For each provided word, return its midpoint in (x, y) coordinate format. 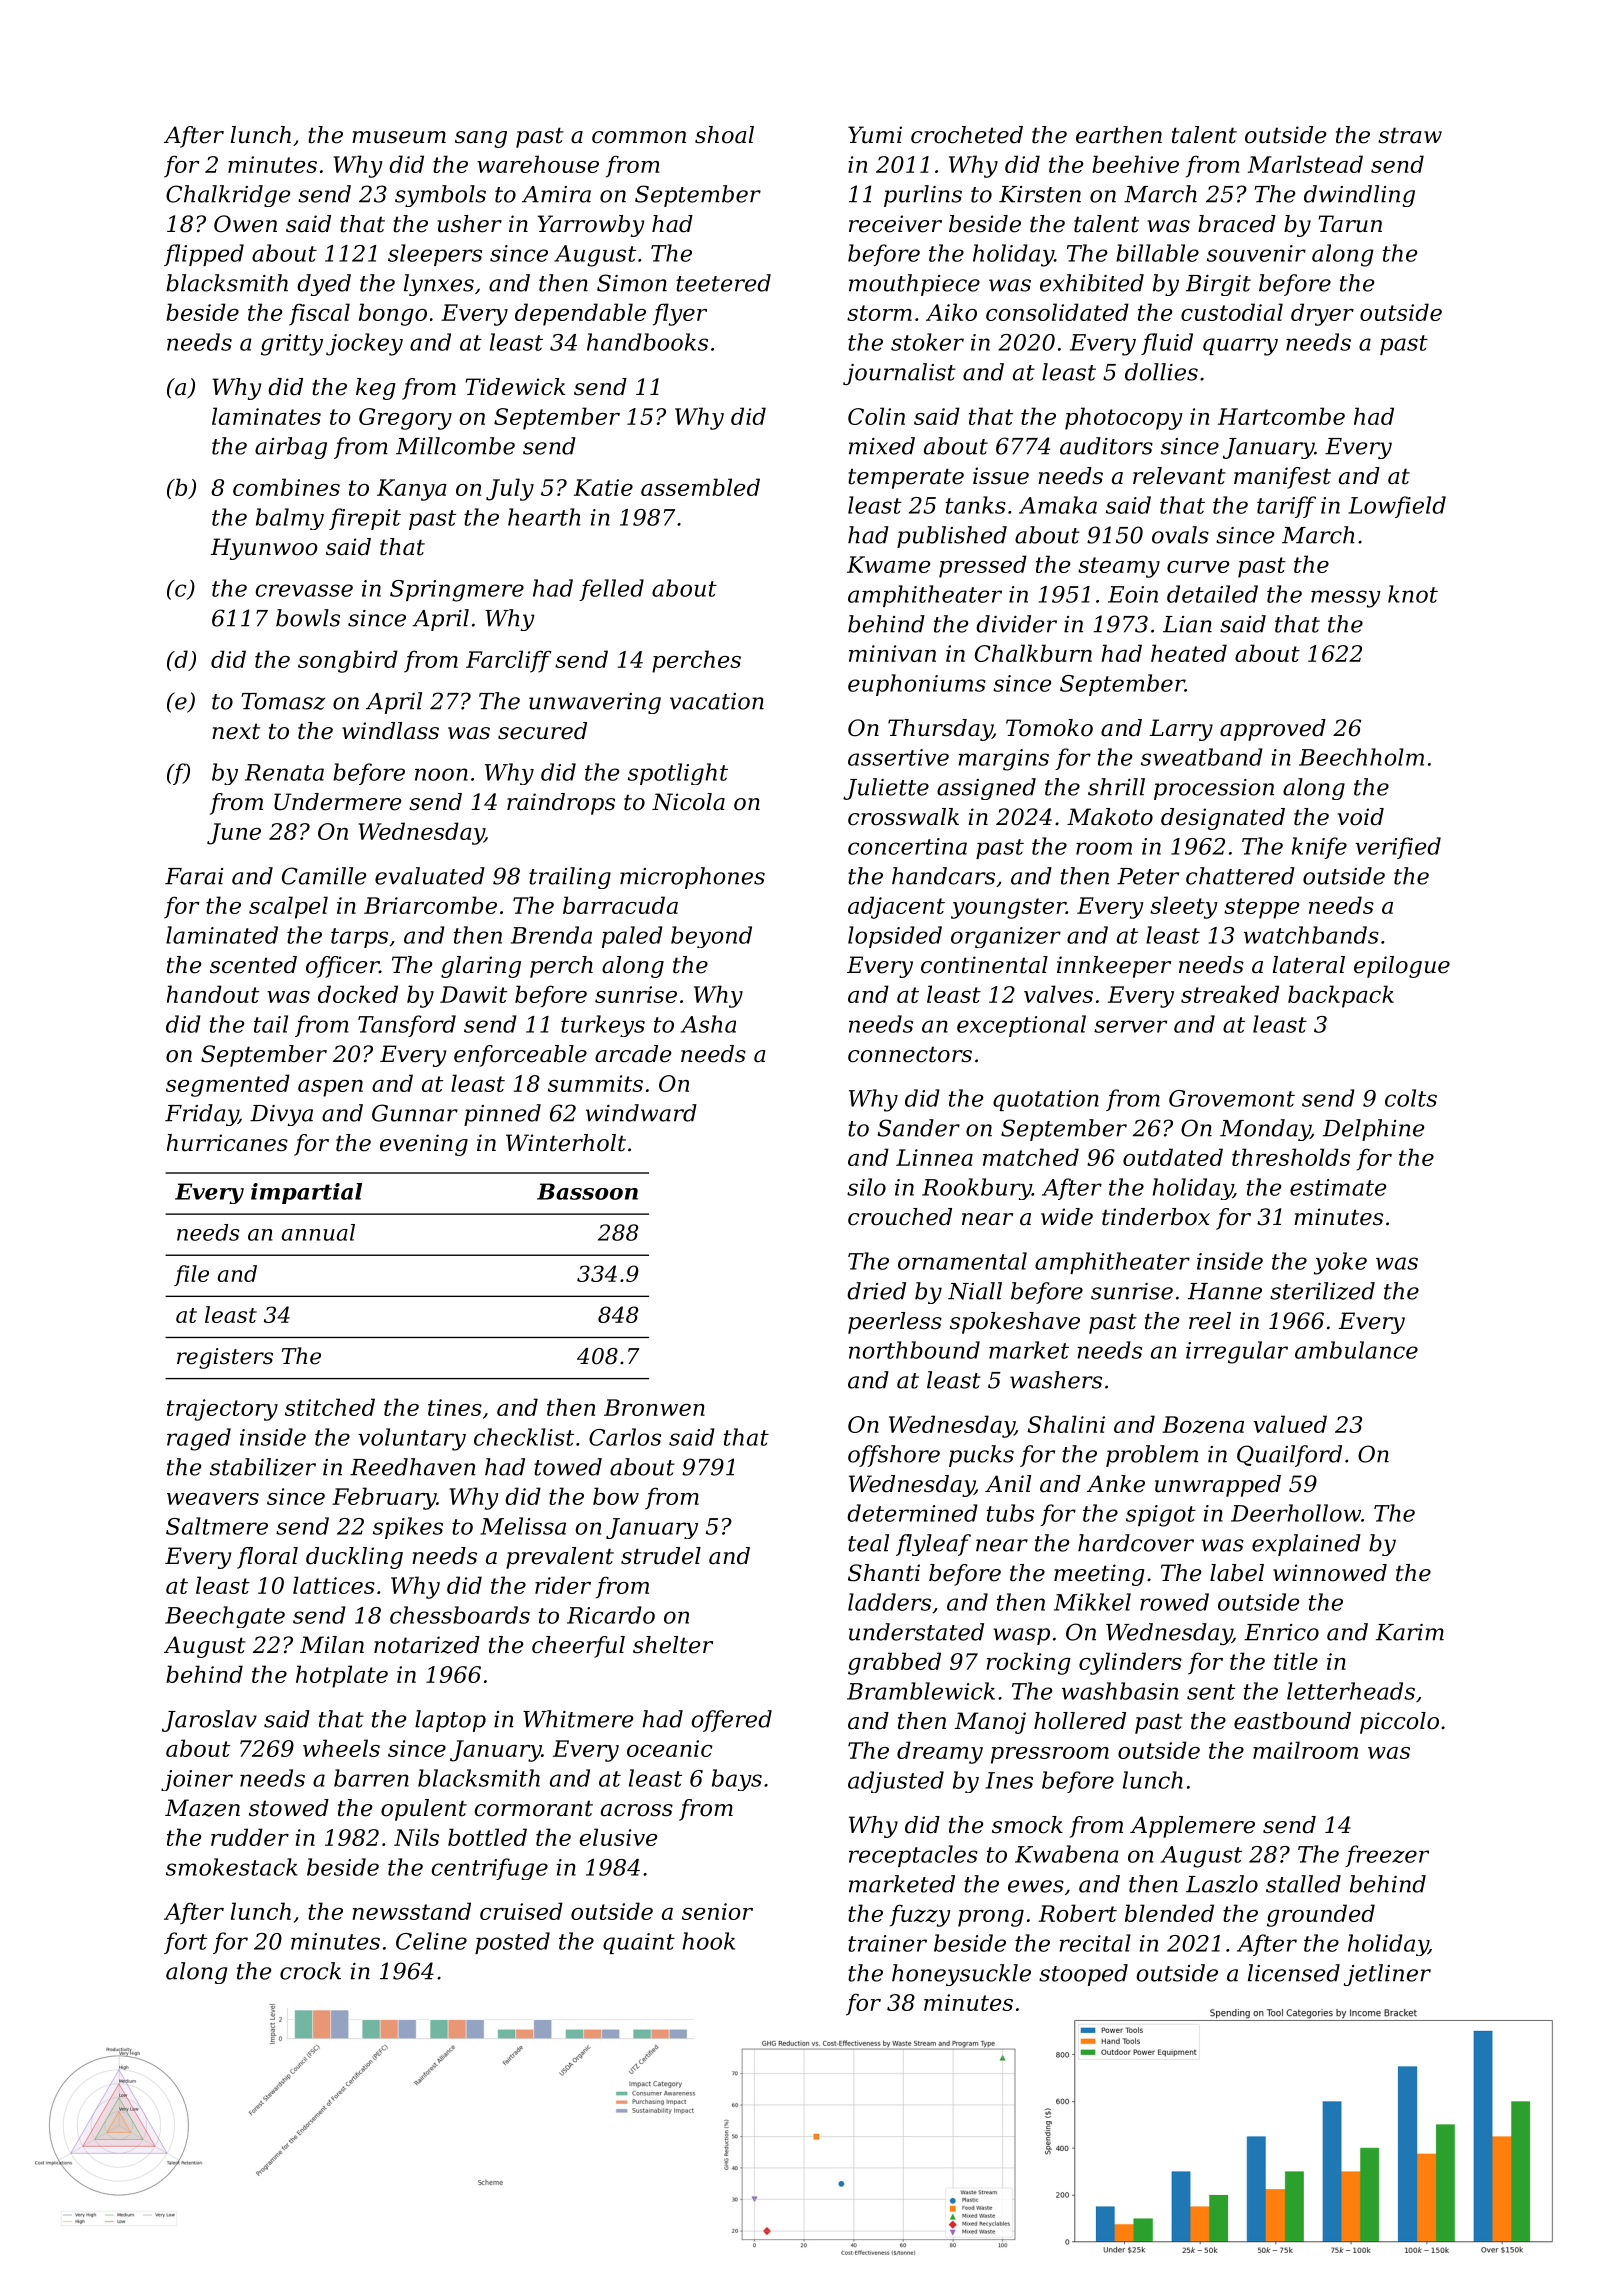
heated (1189, 653)
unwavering (595, 703)
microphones (692, 878)
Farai (194, 876)
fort (185, 1943)
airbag (291, 448)
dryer (1322, 314)
